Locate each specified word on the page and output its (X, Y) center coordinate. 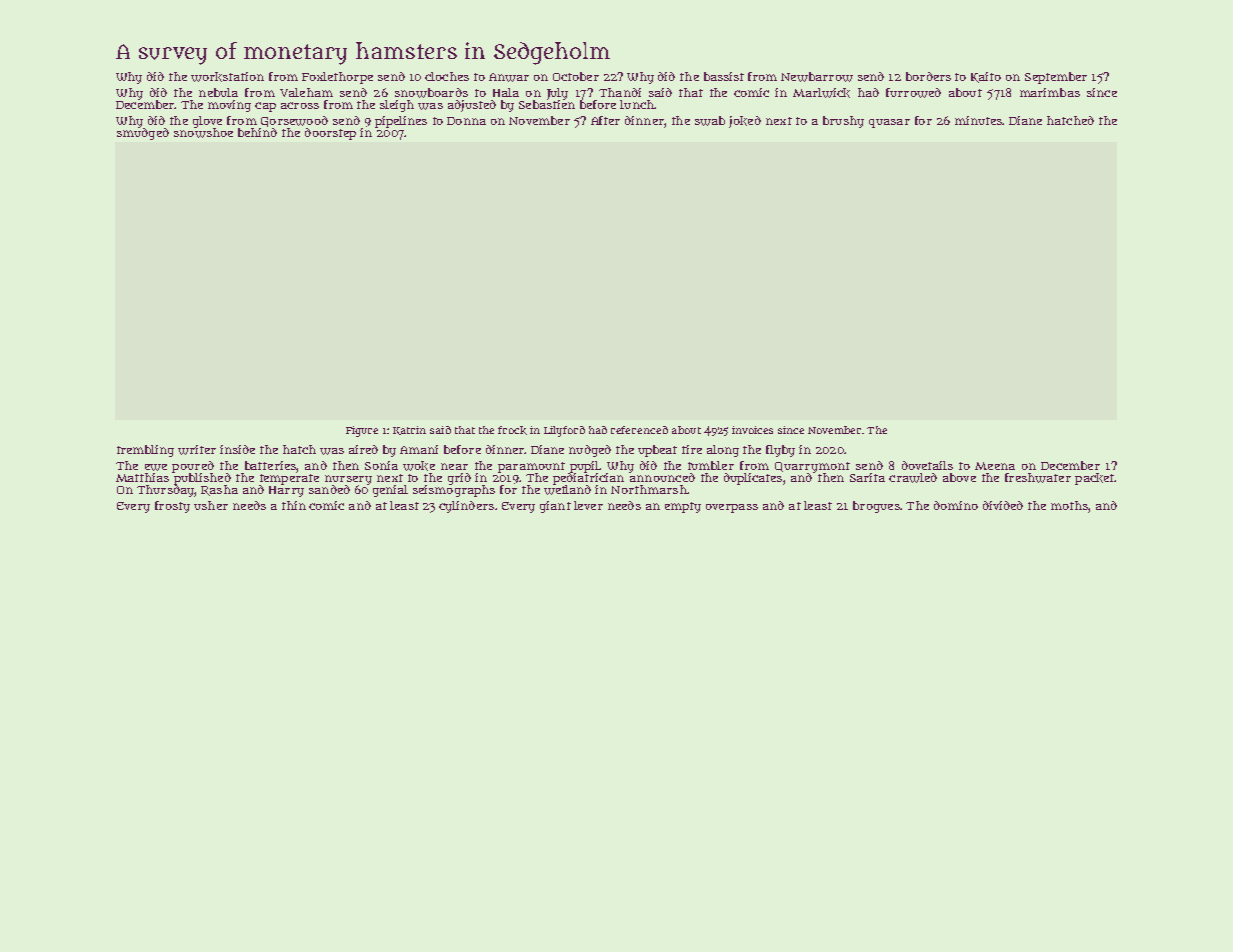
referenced (639, 430)
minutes (978, 120)
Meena (995, 466)
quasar (889, 123)
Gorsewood (294, 121)
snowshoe (203, 133)
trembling (145, 451)
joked (745, 122)
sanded (329, 489)
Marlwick (821, 93)
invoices (752, 430)
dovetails (927, 465)
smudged (143, 134)
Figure (362, 431)
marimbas (1050, 92)
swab (710, 121)
